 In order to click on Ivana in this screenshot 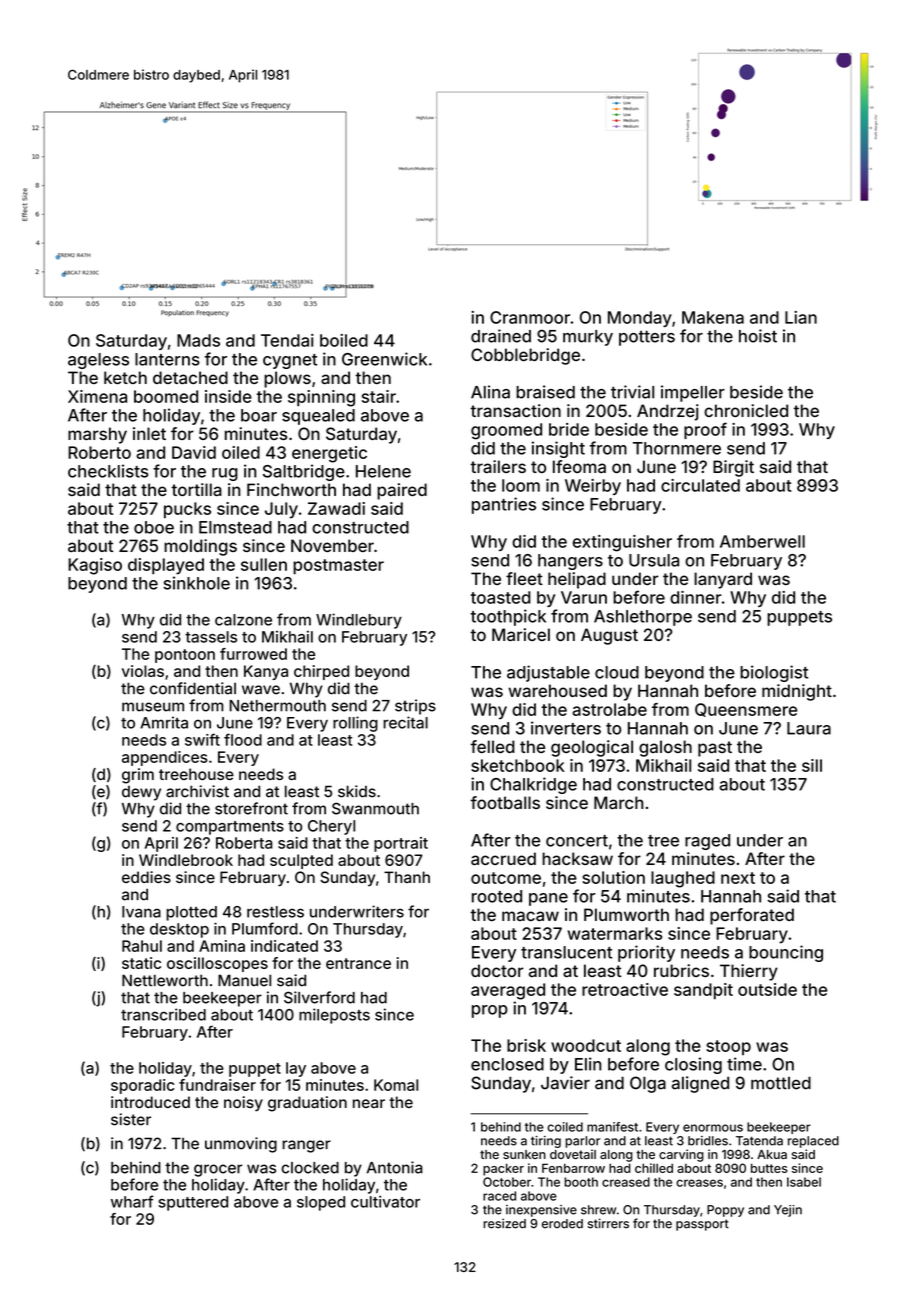, I will do `click(141, 912)`.
